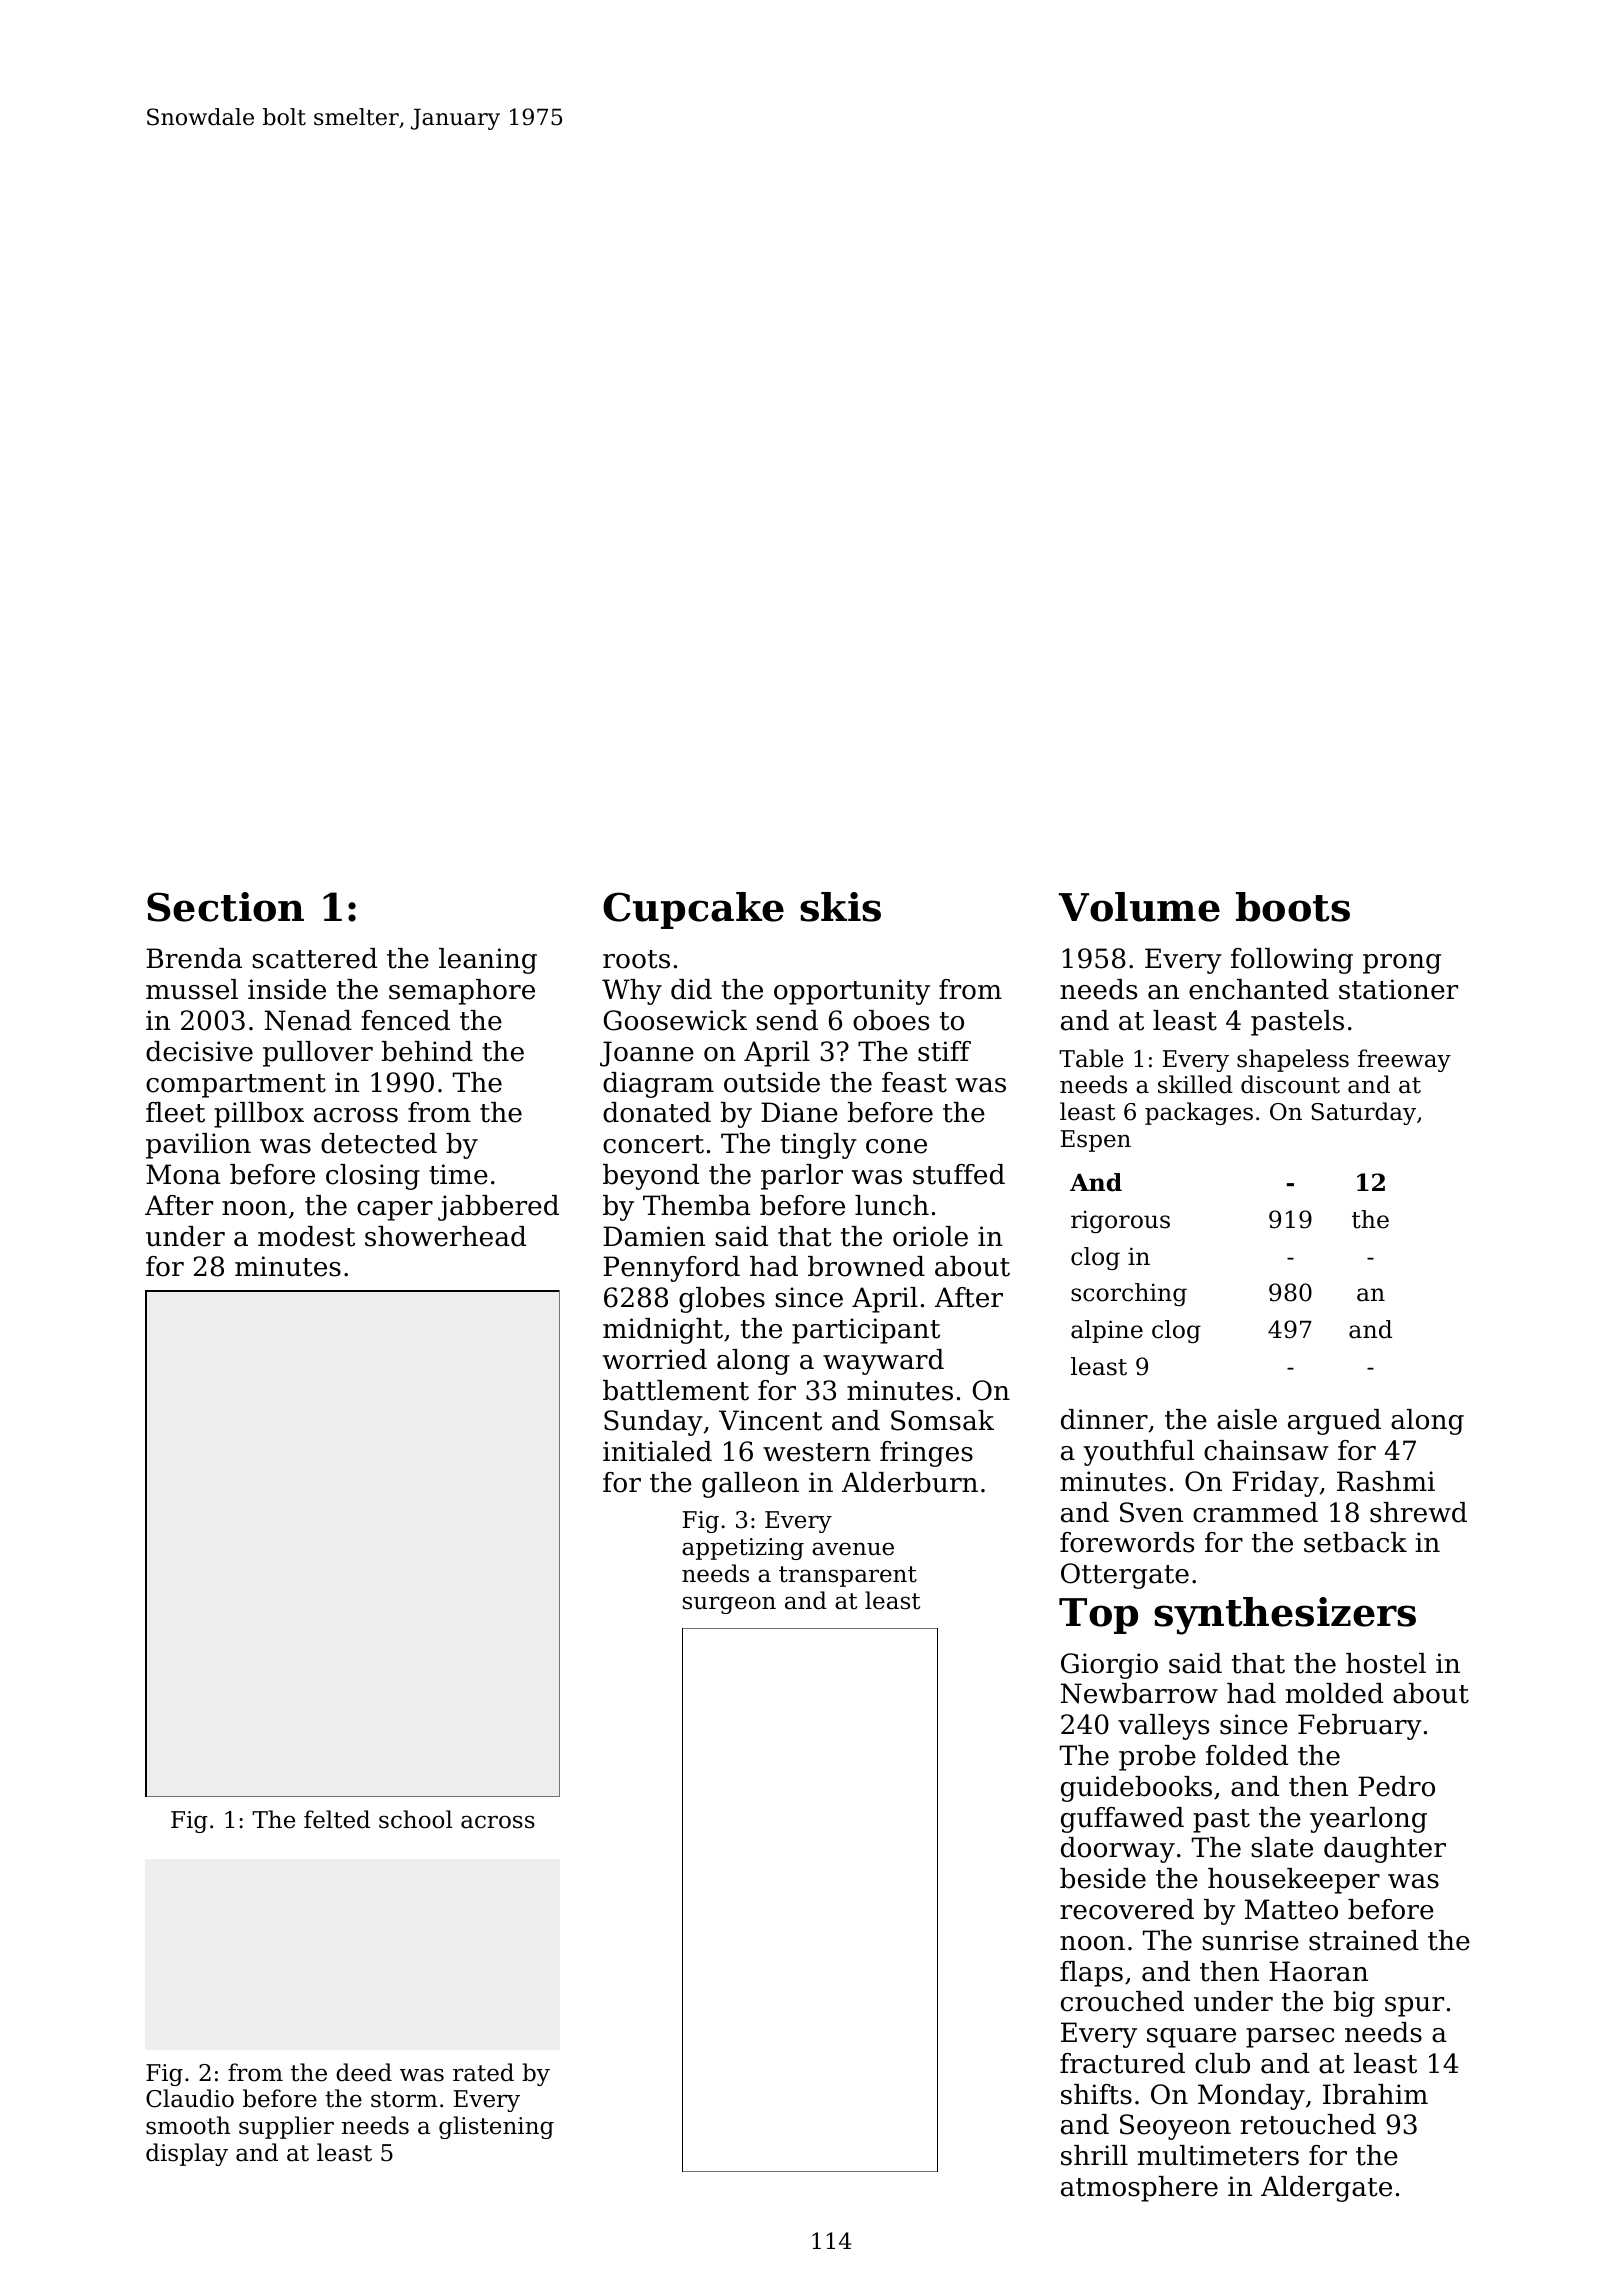 The image size is (1620, 2292). I want to click on Volume, so click(1139, 907).
